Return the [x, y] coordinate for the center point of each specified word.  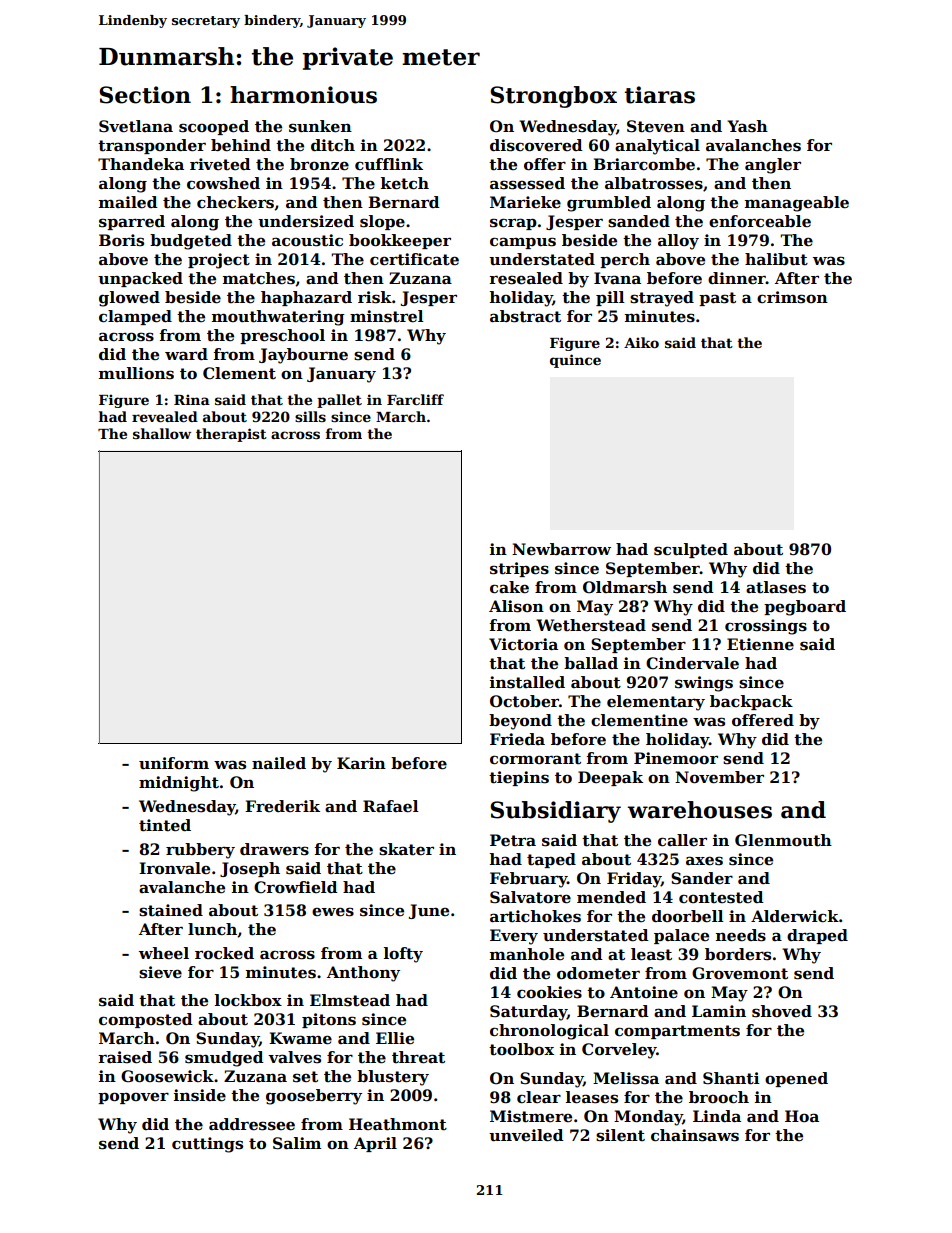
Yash [747, 126]
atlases [776, 587]
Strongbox [553, 97]
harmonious [303, 95]
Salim [297, 1143]
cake [509, 587]
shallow [162, 433]
